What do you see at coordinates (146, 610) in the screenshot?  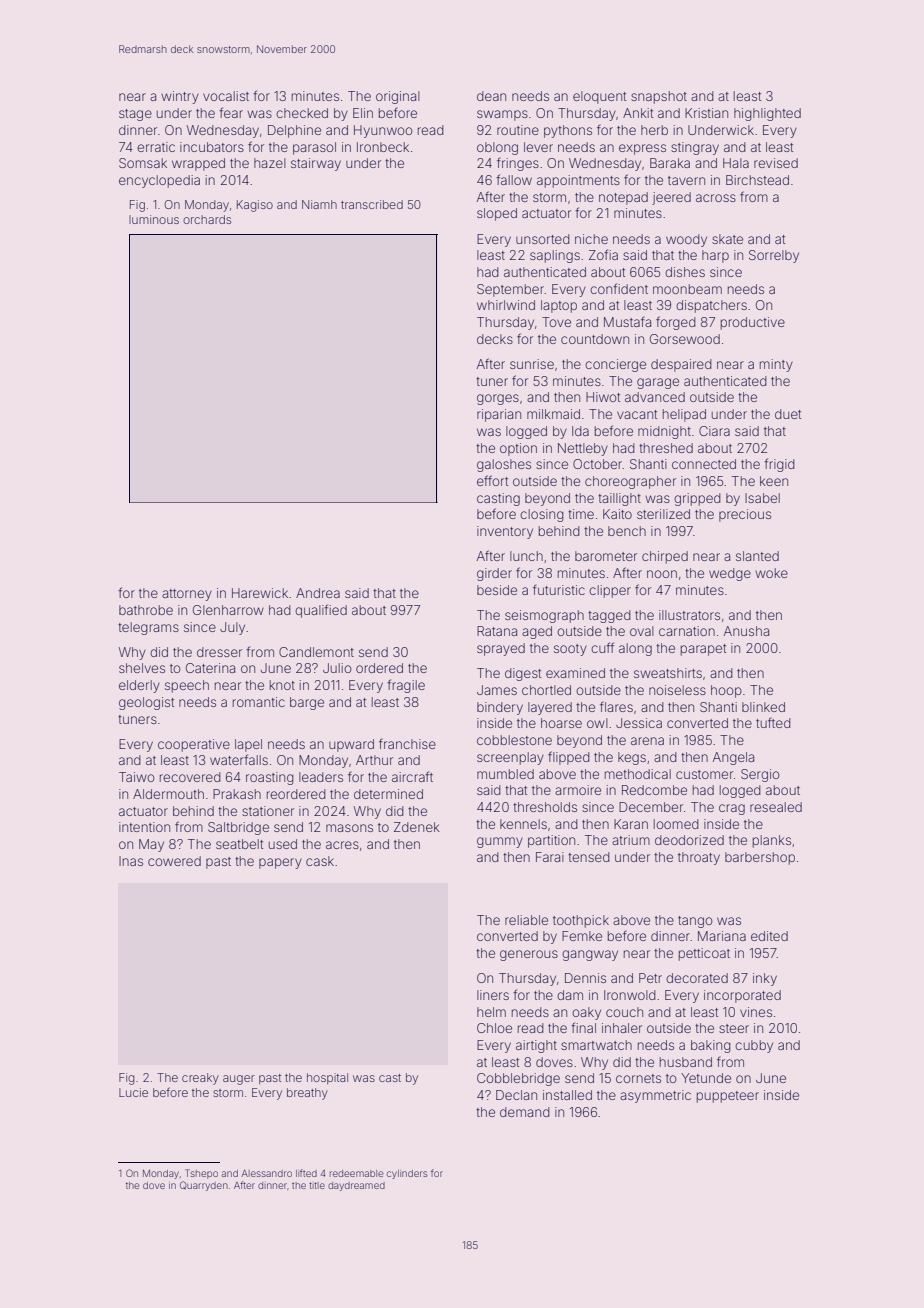 I see `bathrobe` at bounding box center [146, 610].
